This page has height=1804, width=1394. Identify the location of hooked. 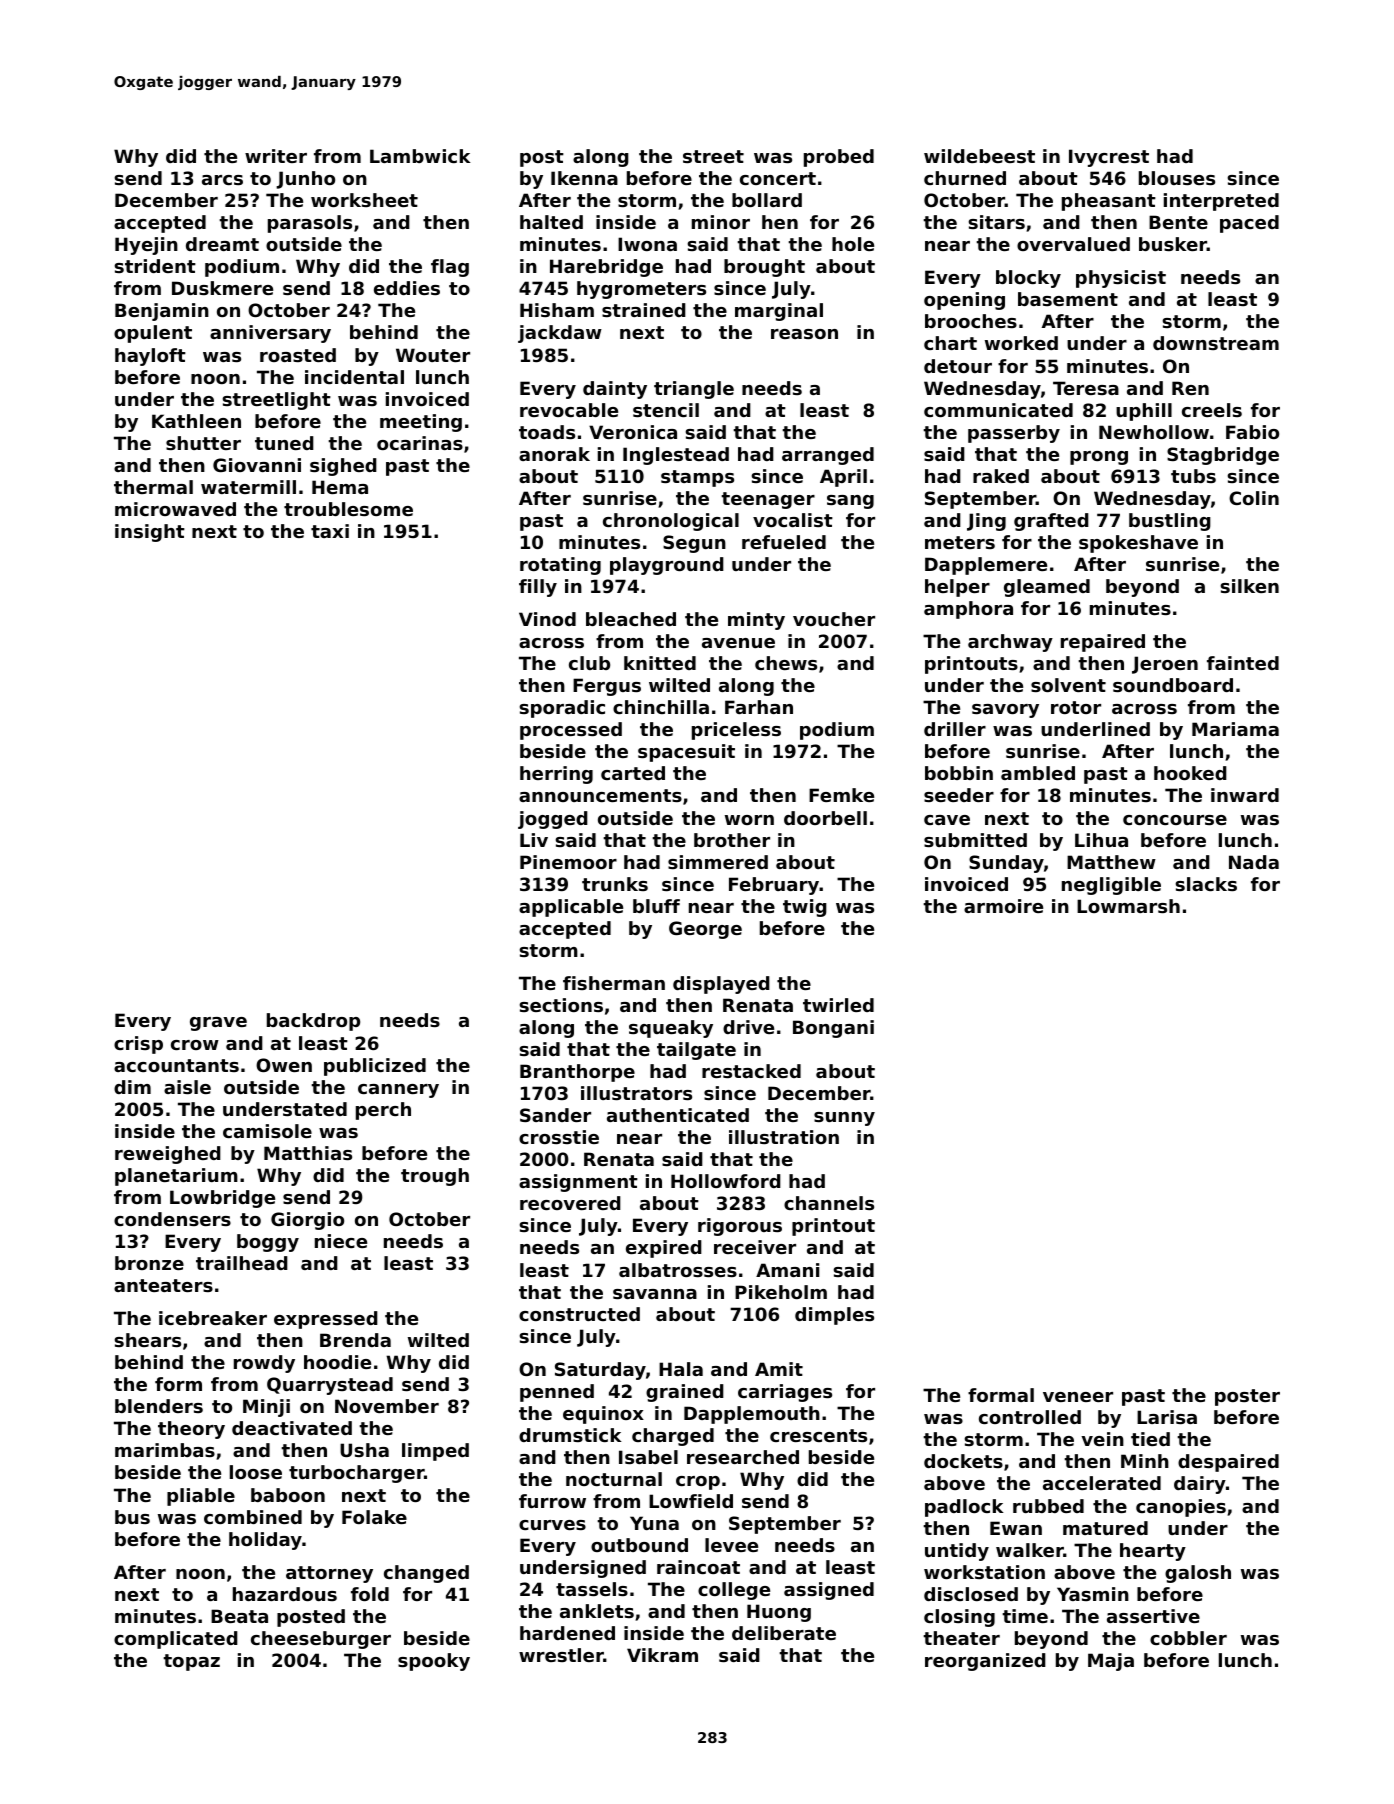
(1190, 773).
